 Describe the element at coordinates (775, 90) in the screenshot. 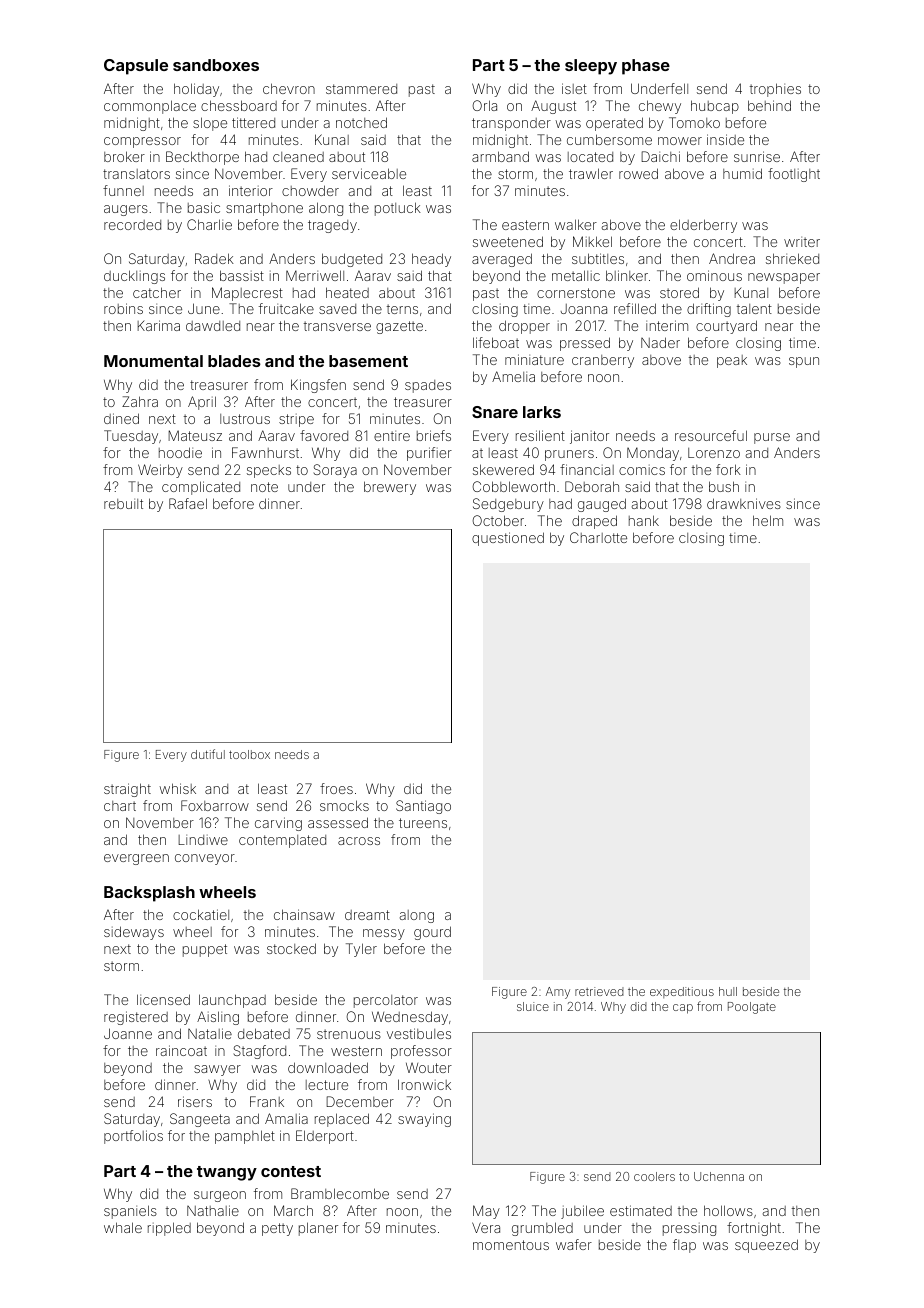

I see `trophies` at that location.
